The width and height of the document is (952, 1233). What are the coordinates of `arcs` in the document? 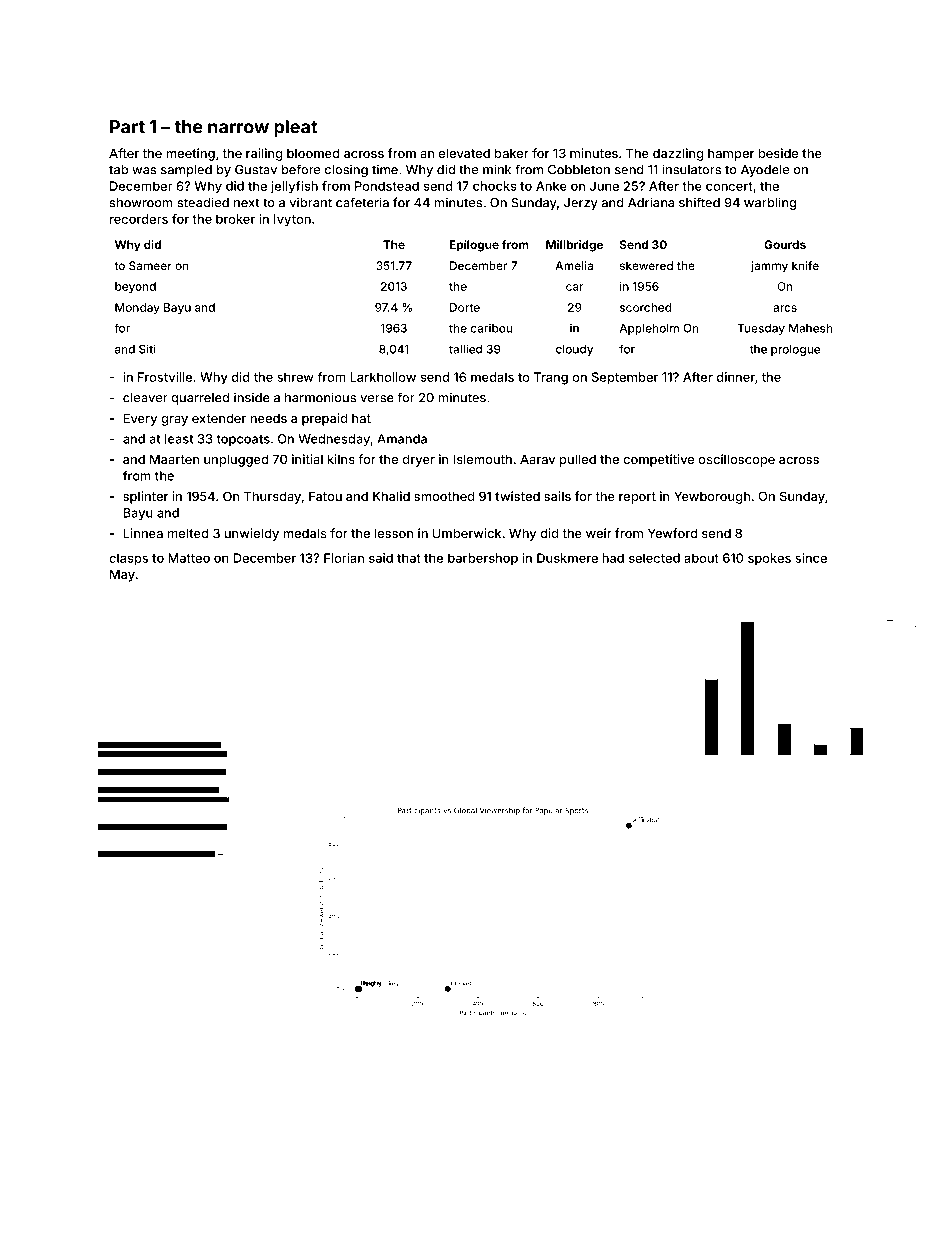 It's located at (785, 308).
